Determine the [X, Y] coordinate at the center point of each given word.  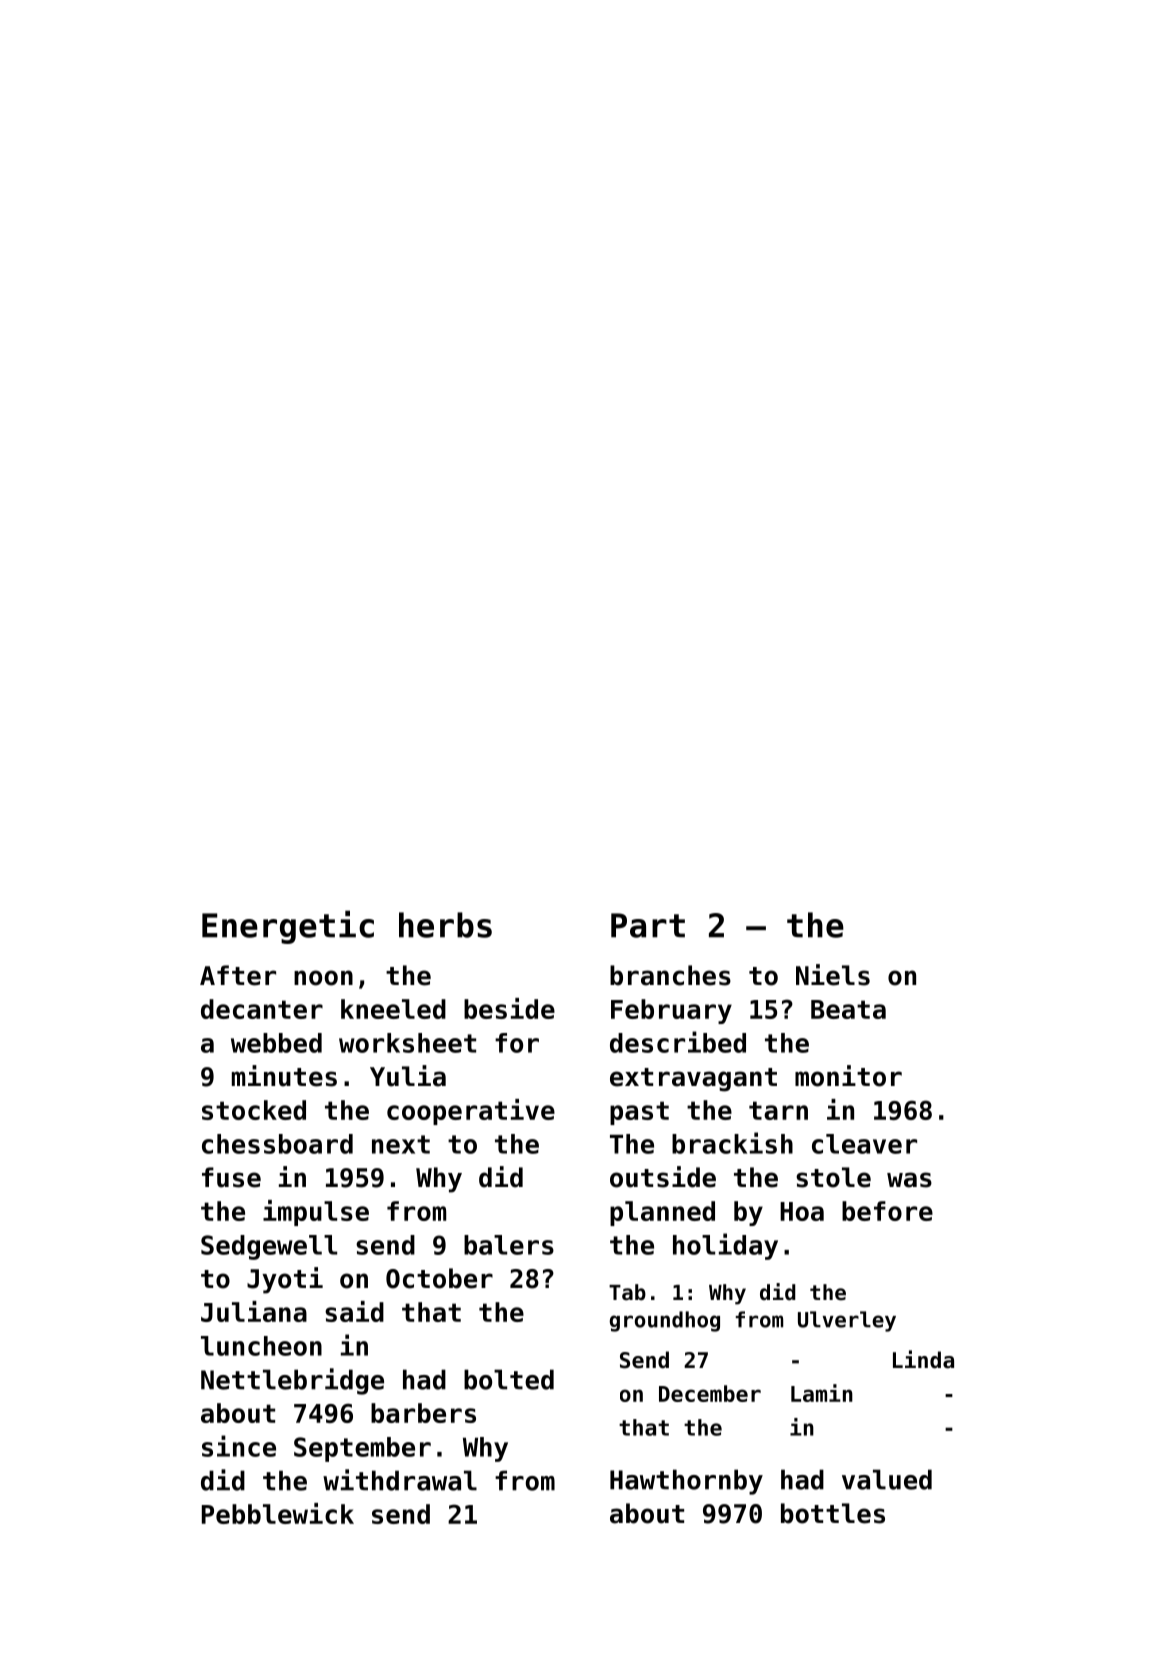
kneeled [393, 1009]
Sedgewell [269, 1247]
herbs [445, 925]
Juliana [254, 1311]
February [671, 1011]
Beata [848, 1009]
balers [509, 1245]
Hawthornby [686, 1482]
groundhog [665, 1321]
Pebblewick [278, 1513]
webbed [276, 1043]
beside [509, 1008]
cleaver [864, 1144]
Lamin [822, 1393]
